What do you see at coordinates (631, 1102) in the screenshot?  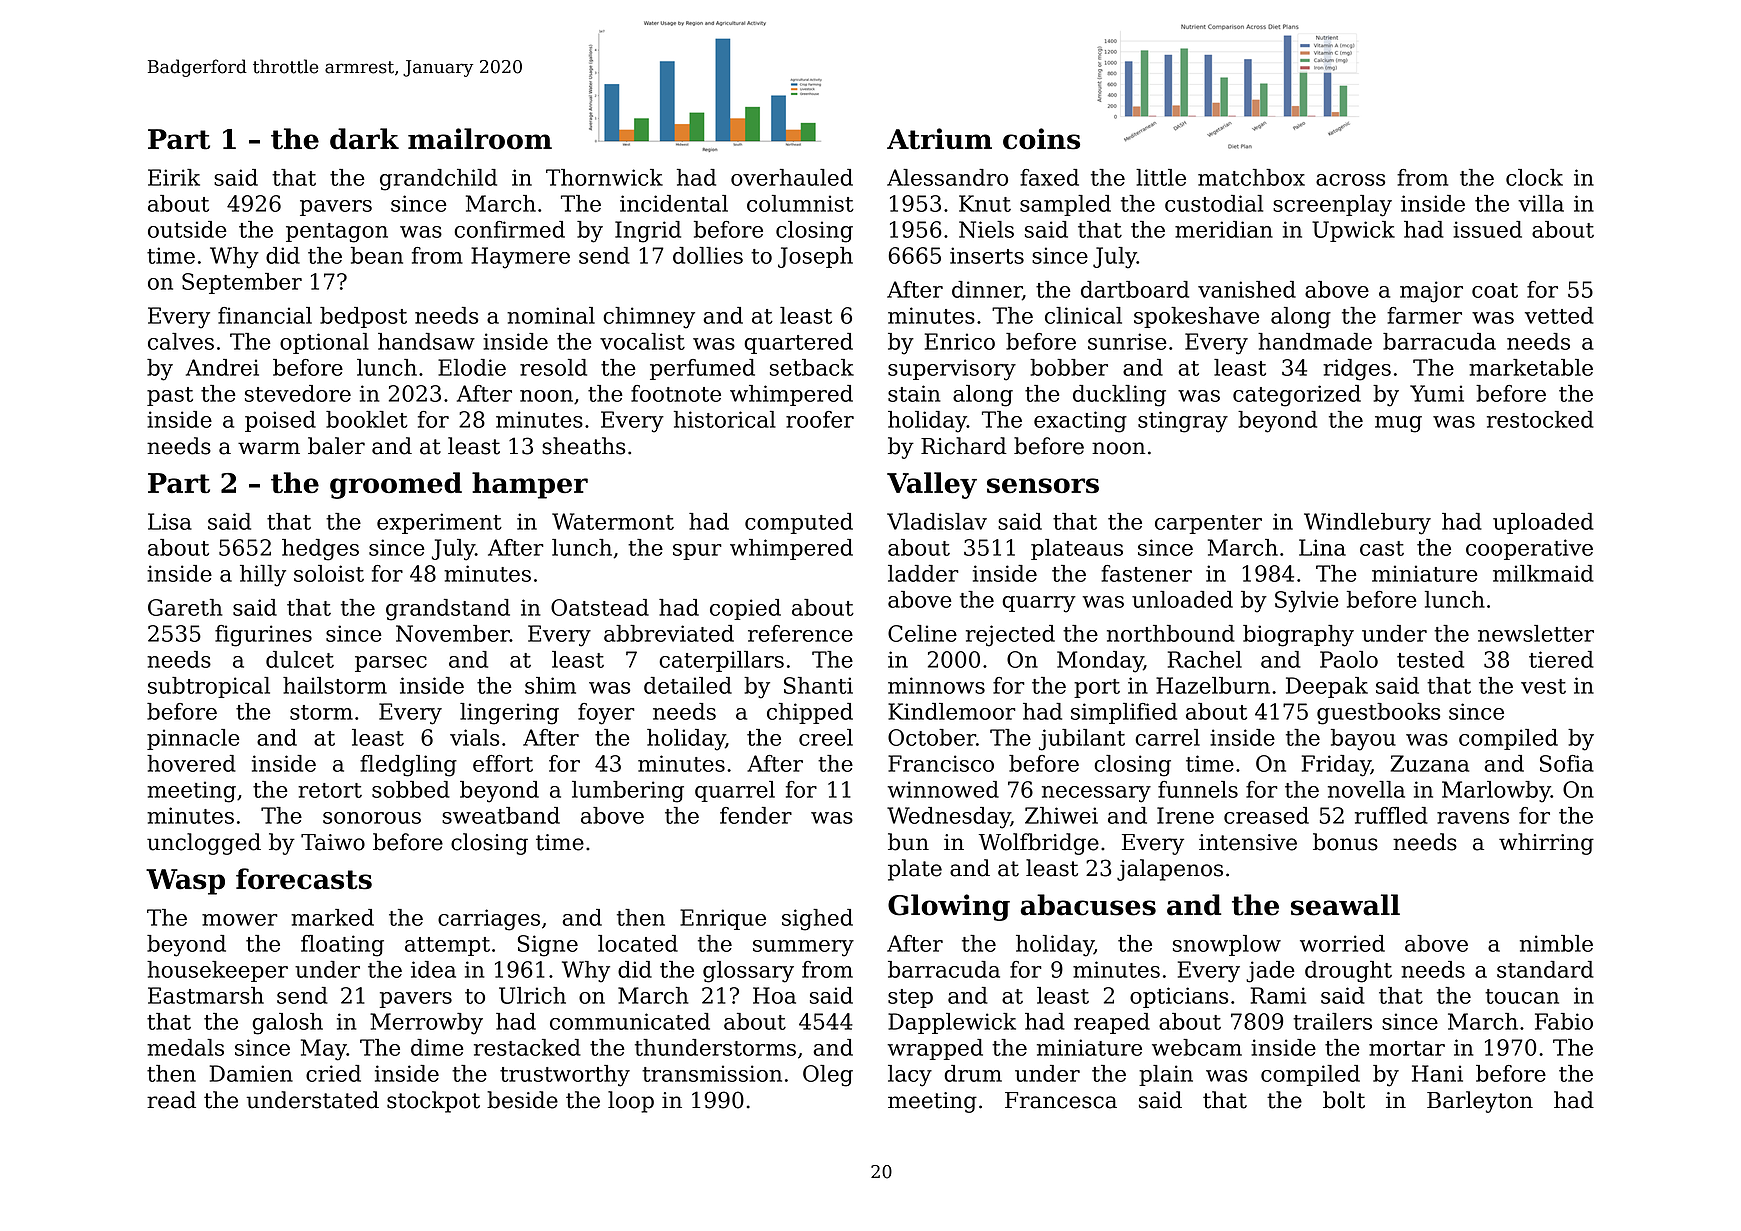 I see `loop` at bounding box center [631, 1102].
